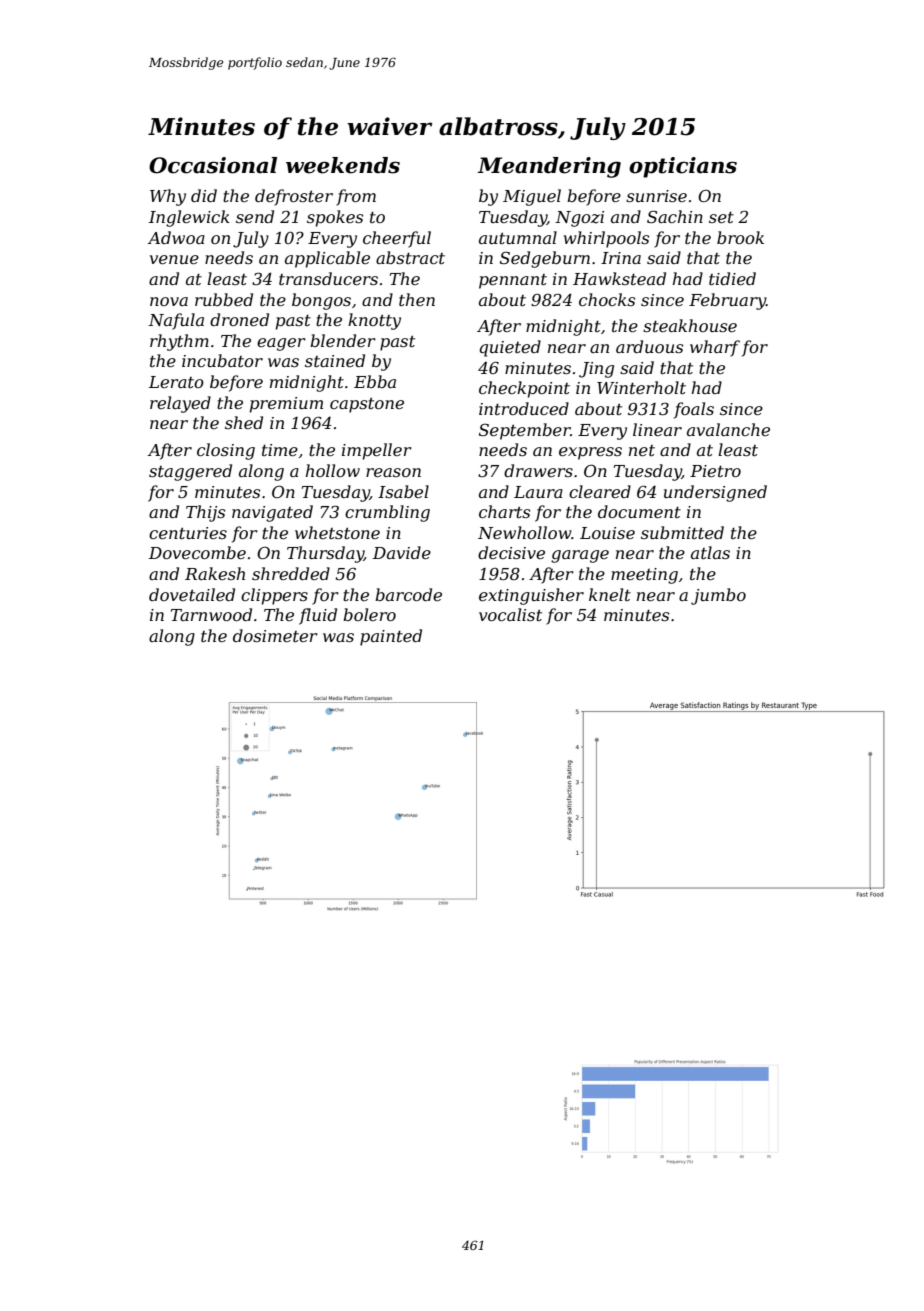 The width and height of the screenshot is (924, 1311). What do you see at coordinates (343, 165) in the screenshot?
I see `weekends` at bounding box center [343, 165].
